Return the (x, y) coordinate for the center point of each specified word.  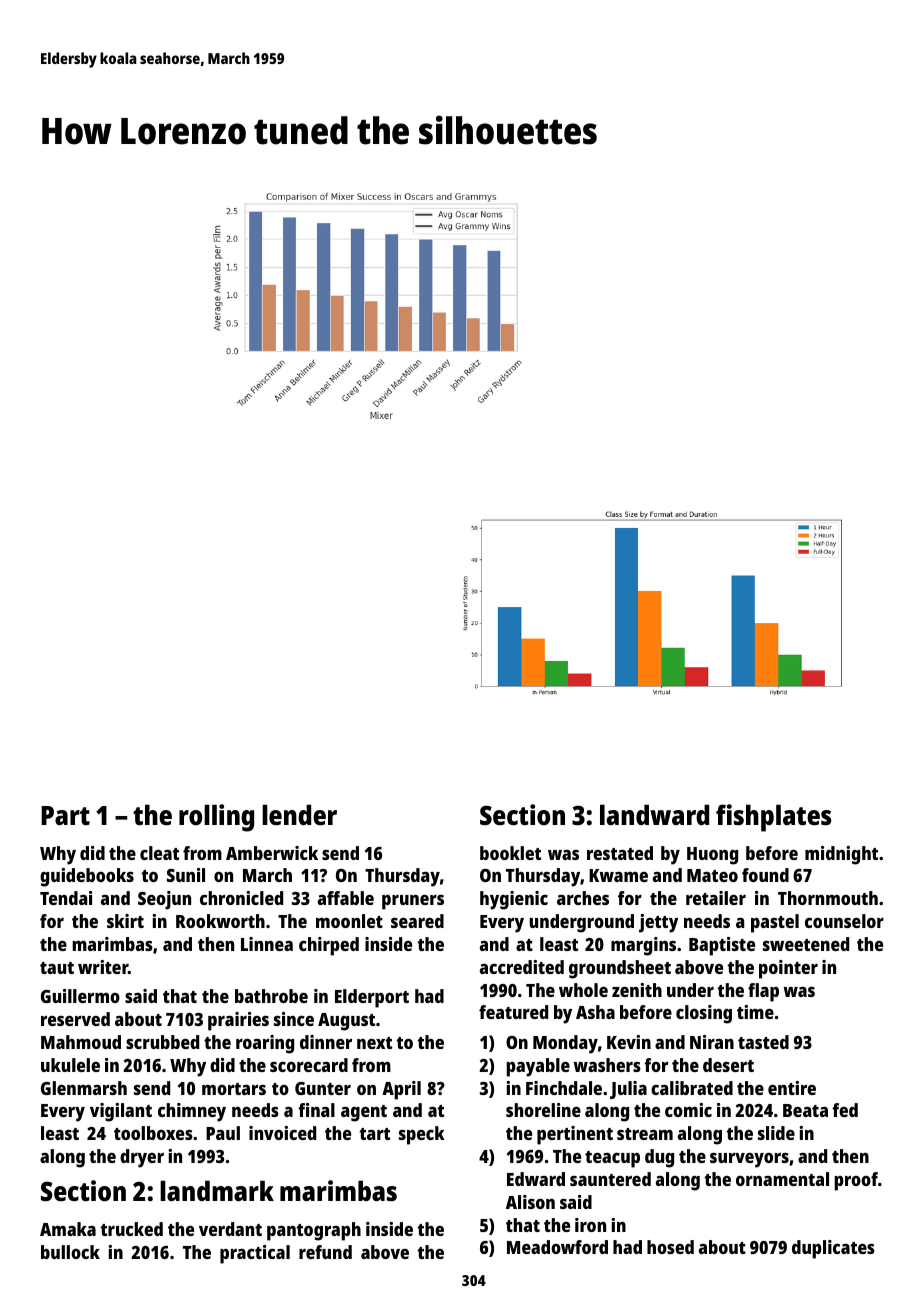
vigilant (121, 1112)
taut (57, 968)
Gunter (323, 1088)
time (755, 1012)
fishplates (773, 818)
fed (845, 1110)
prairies (238, 1021)
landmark (217, 1190)
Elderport (372, 998)
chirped (329, 946)
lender (299, 815)
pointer (788, 969)
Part (65, 815)
